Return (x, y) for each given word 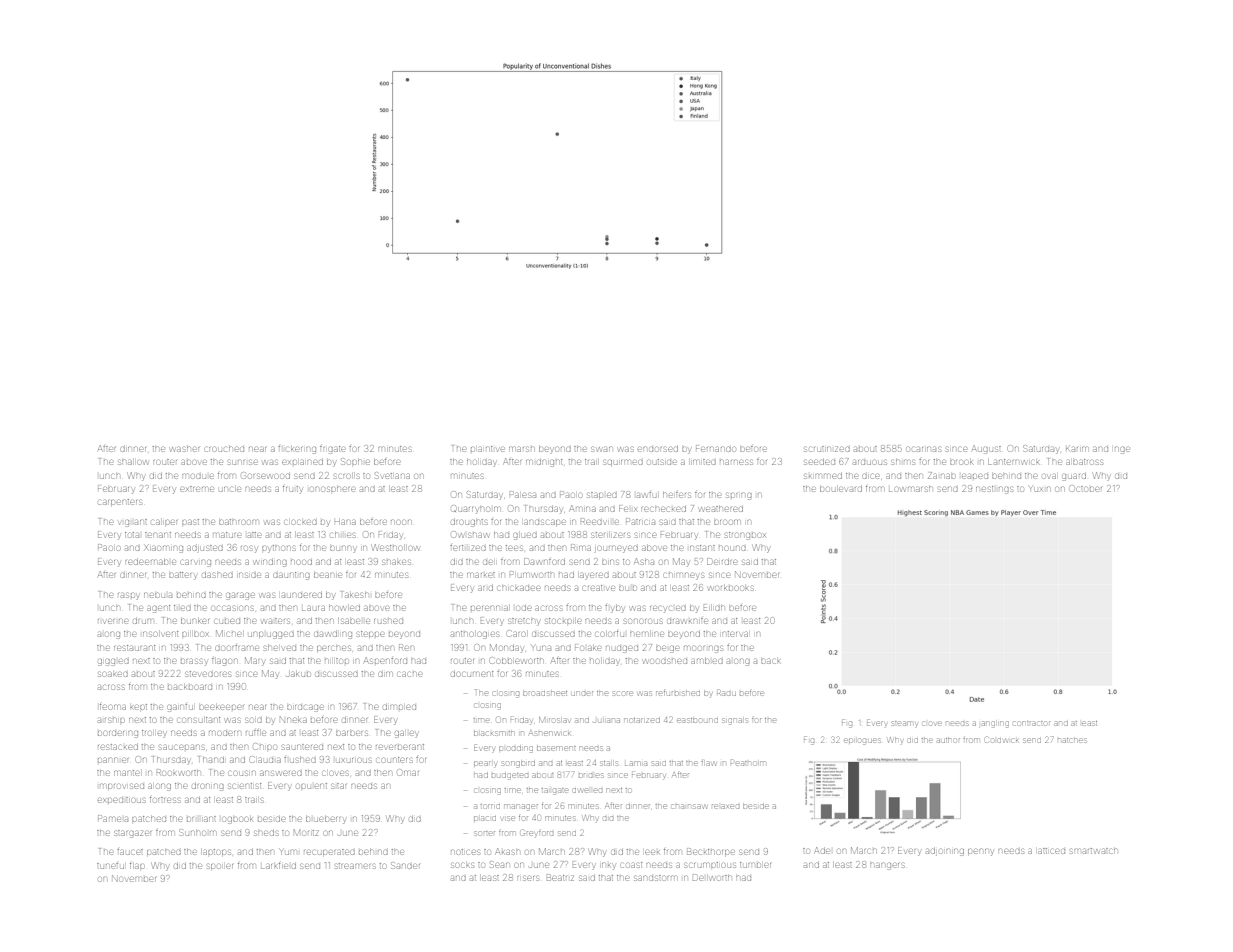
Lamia (636, 763)
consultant (199, 720)
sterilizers (610, 535)
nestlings (994, 490)
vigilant (133, 523)
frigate (332, 450)
